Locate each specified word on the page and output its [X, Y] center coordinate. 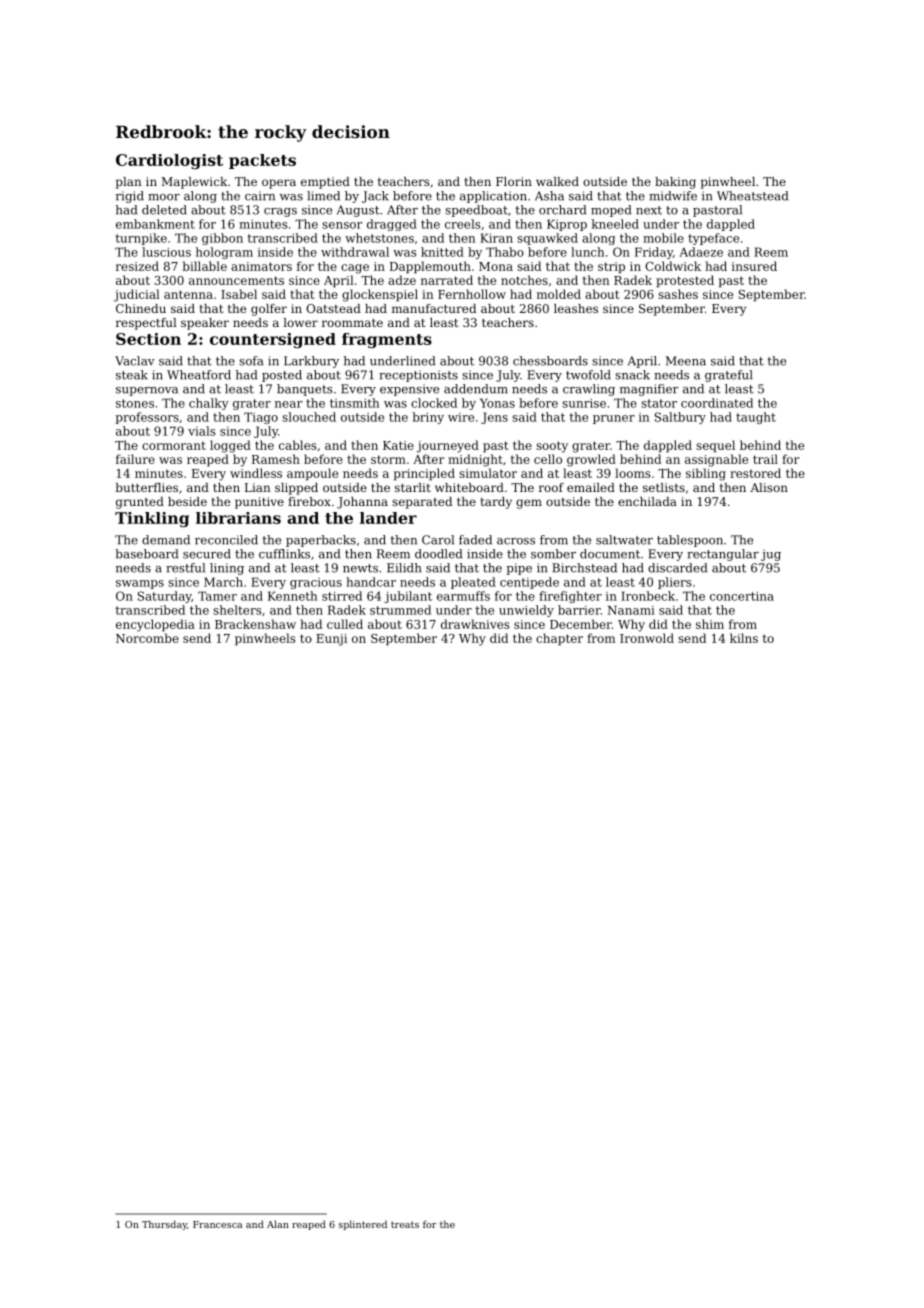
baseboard [146, 554]
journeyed [448, 446]
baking [675, 183]
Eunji [331, 640]
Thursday [164, 1225]
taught [756, 418]
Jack [375, 197]
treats [405, 1224]
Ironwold [647, 638]
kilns [744, 638]
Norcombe [147, 638]
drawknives [475, 624]
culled [345, 624]
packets [262, 161]
